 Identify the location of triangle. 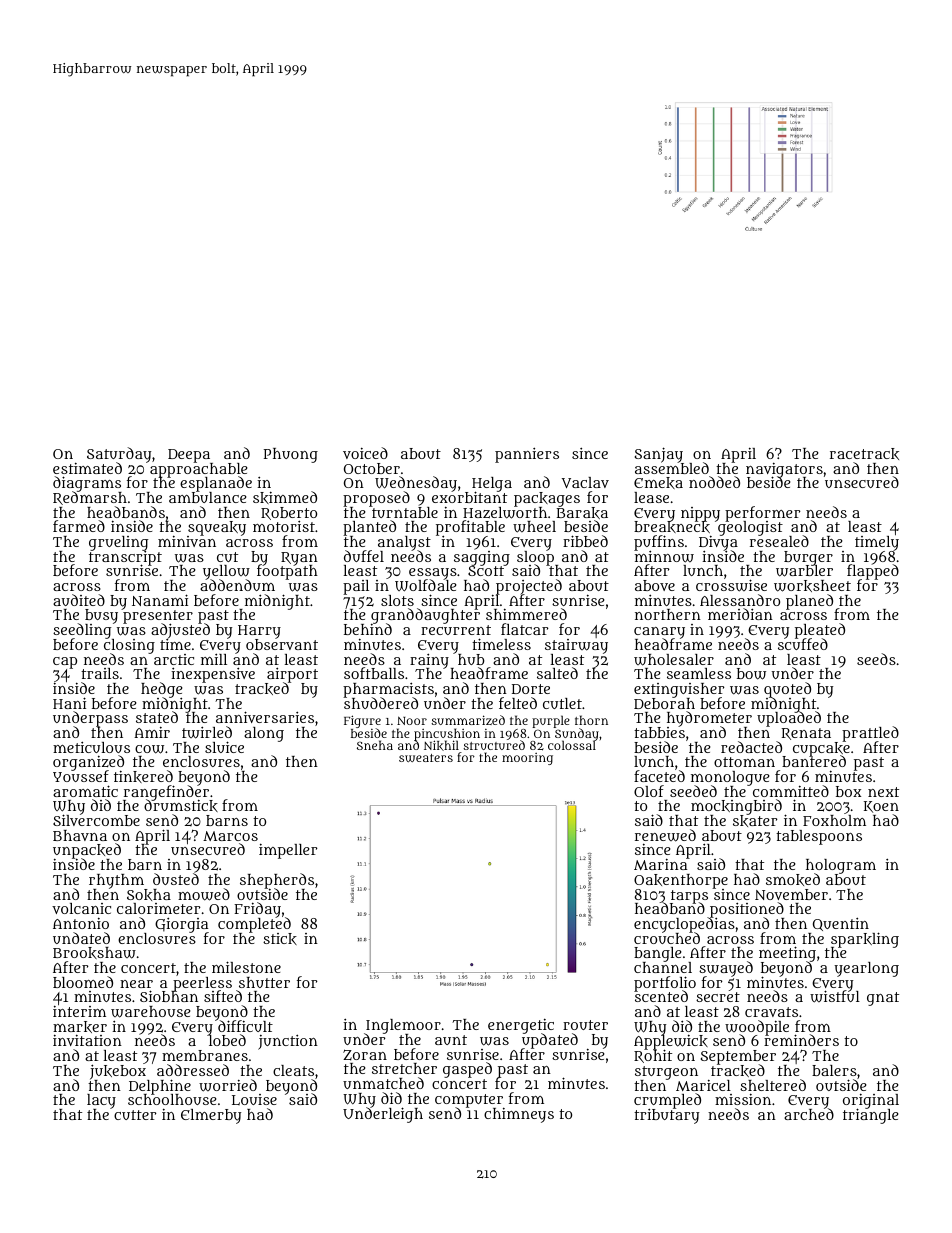
(870, 1116).
